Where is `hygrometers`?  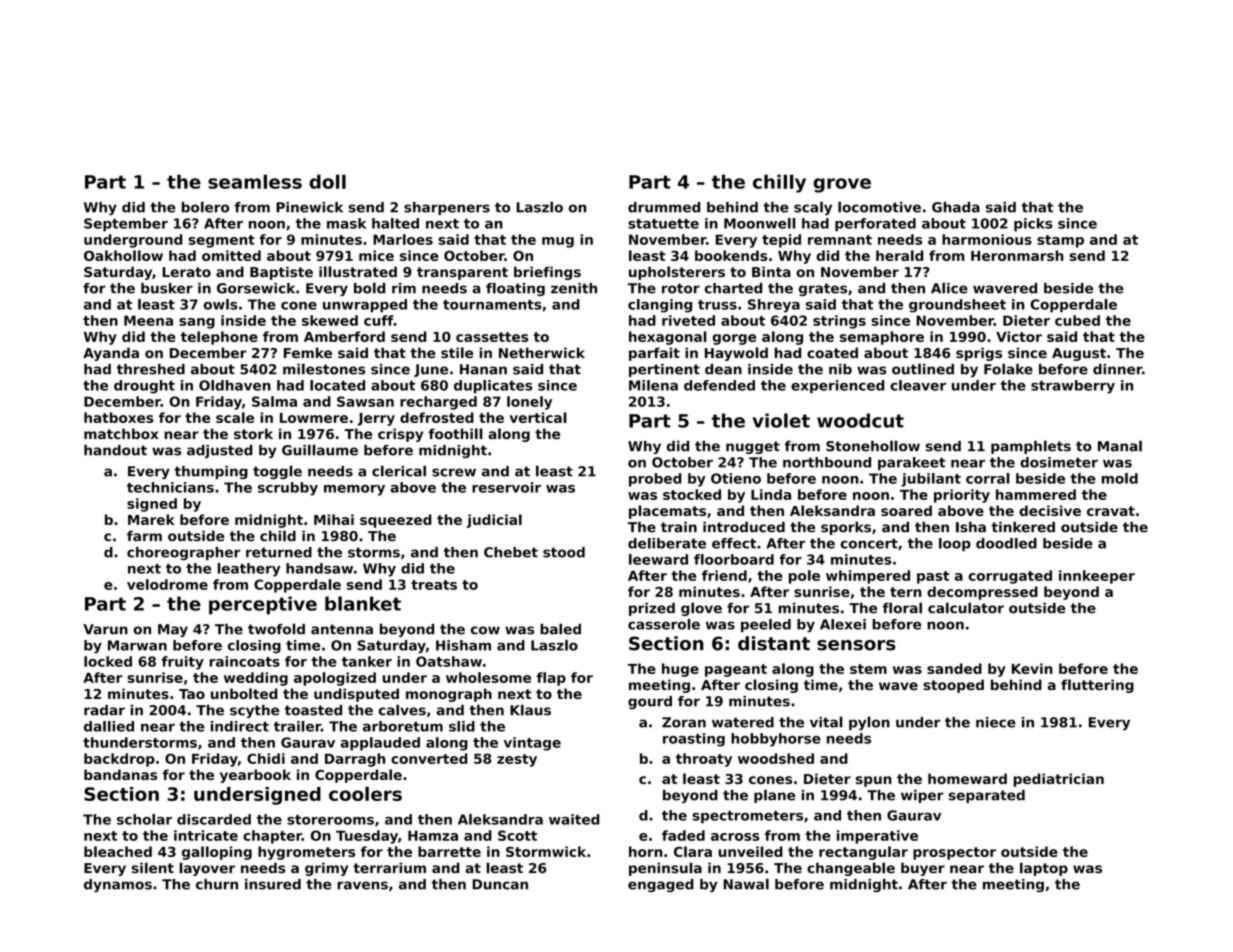 hygrometers is located at coordinates (306, 853).
